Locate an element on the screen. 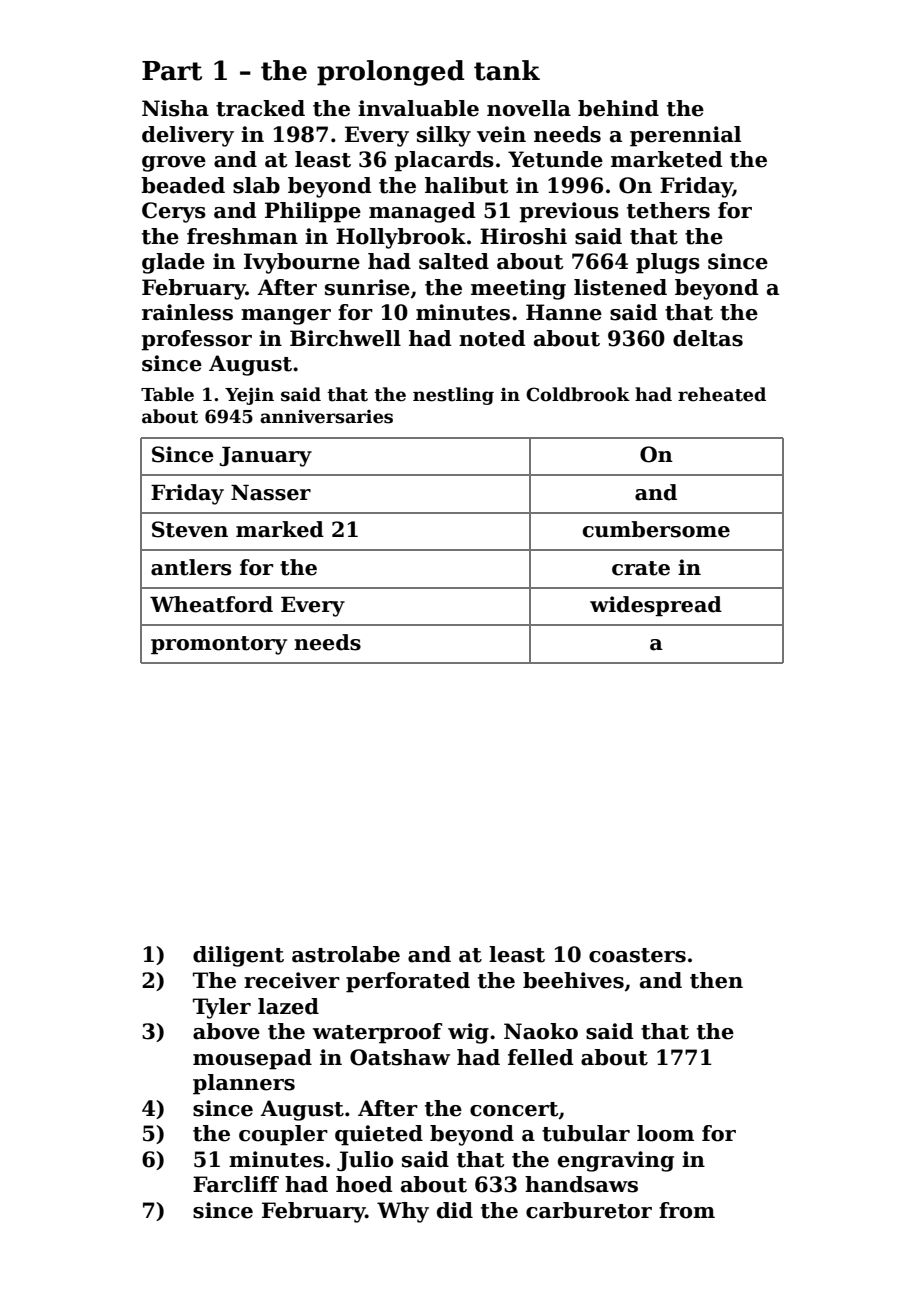  Julio is located at coordinates (365, 1161).
